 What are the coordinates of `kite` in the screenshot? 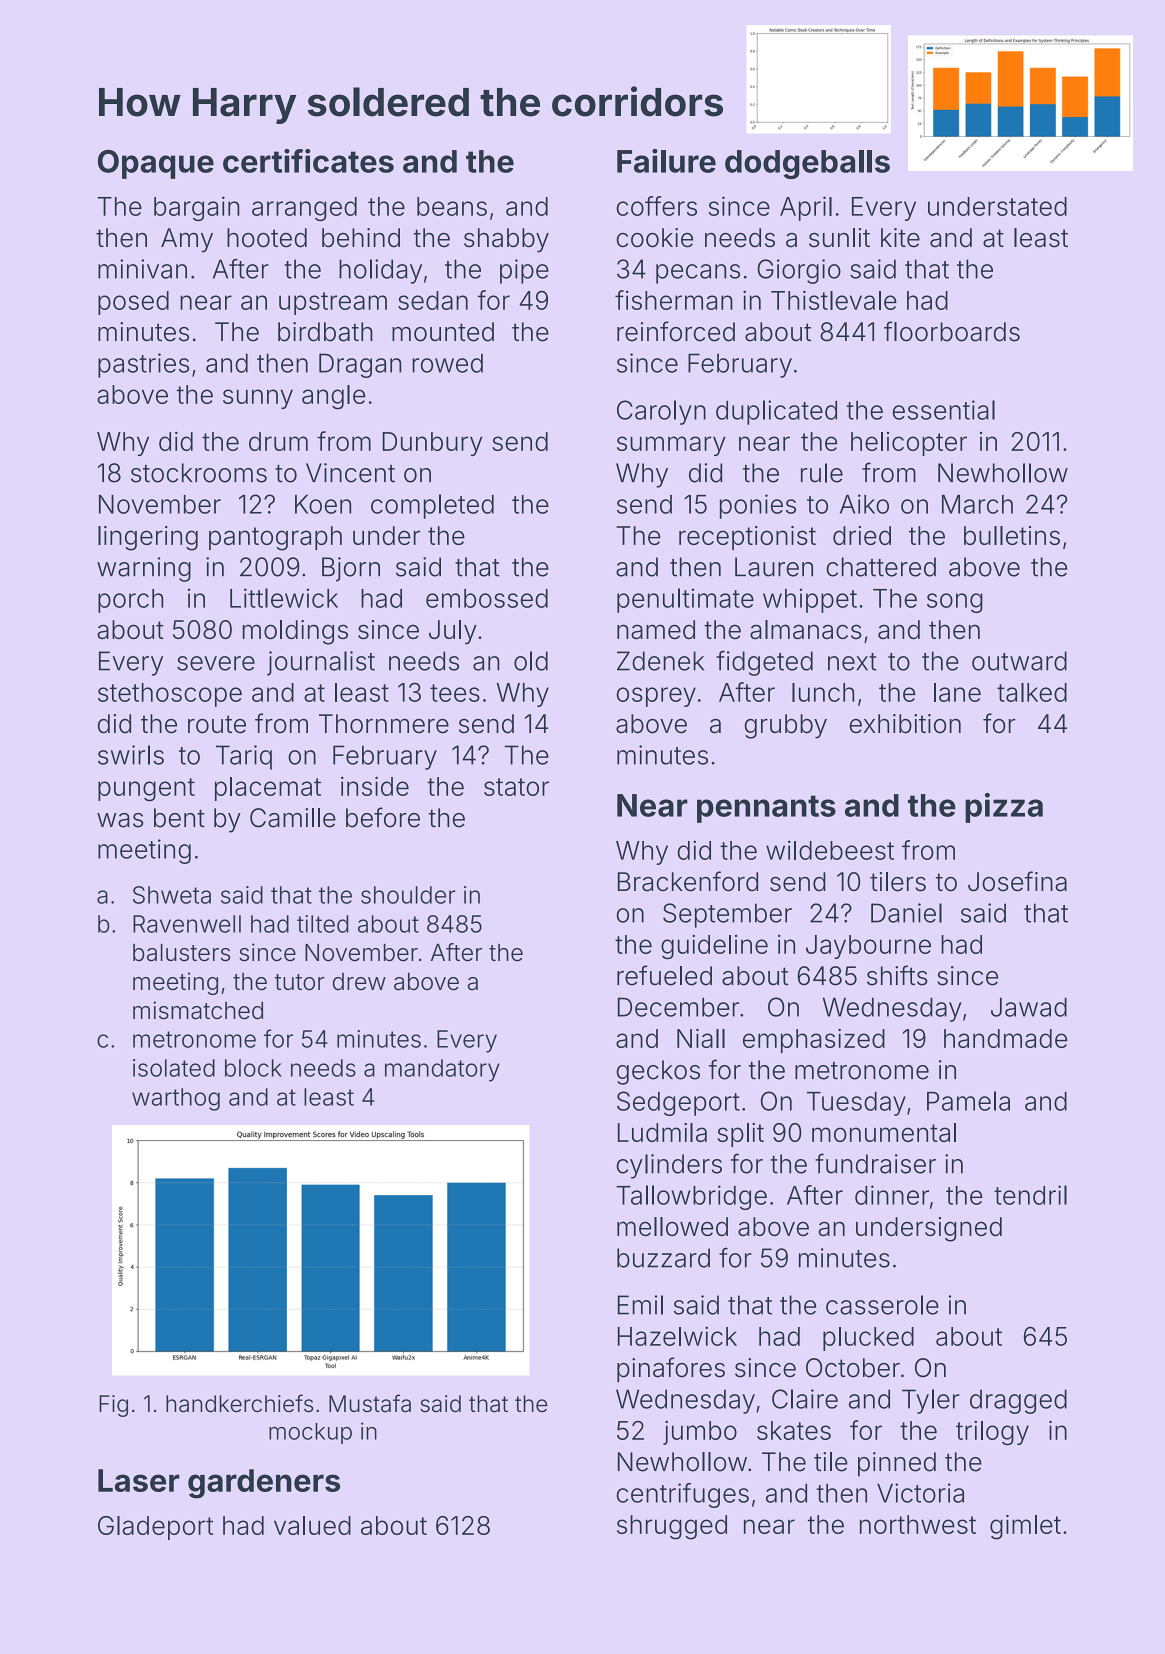 It's located at (900, 238).
